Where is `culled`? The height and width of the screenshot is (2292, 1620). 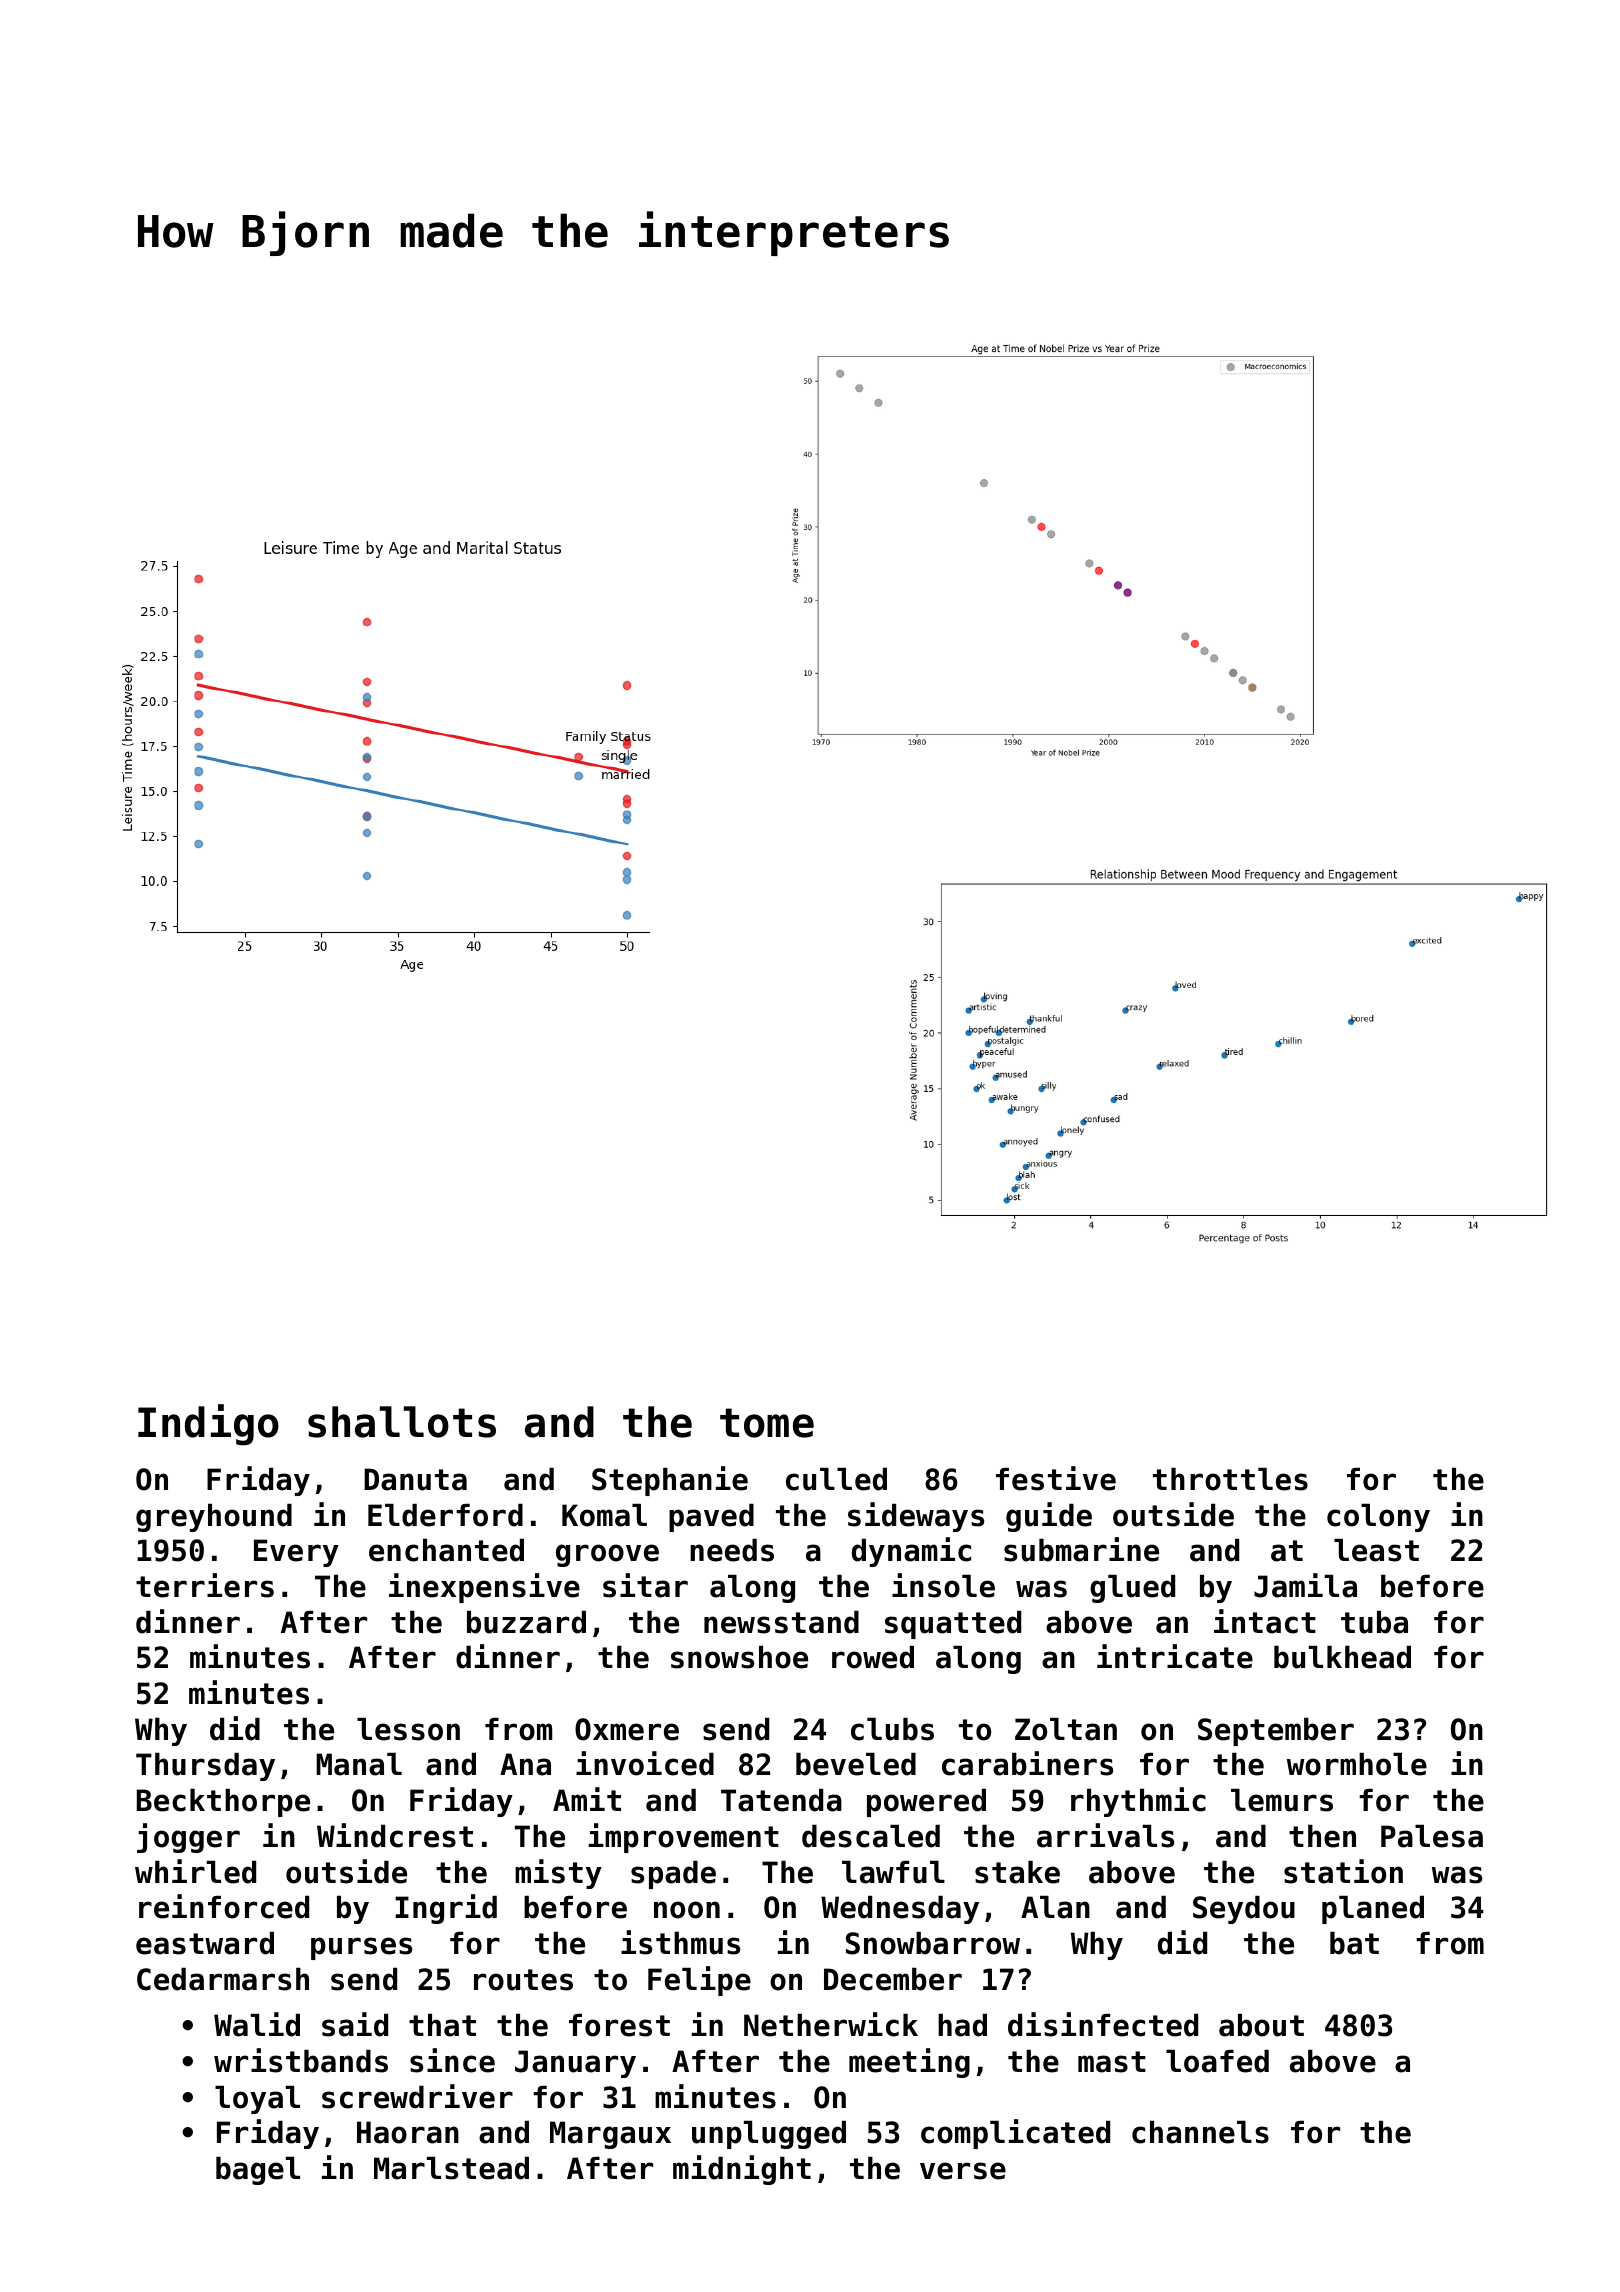 culled is located at coordinates (836, 1479).
